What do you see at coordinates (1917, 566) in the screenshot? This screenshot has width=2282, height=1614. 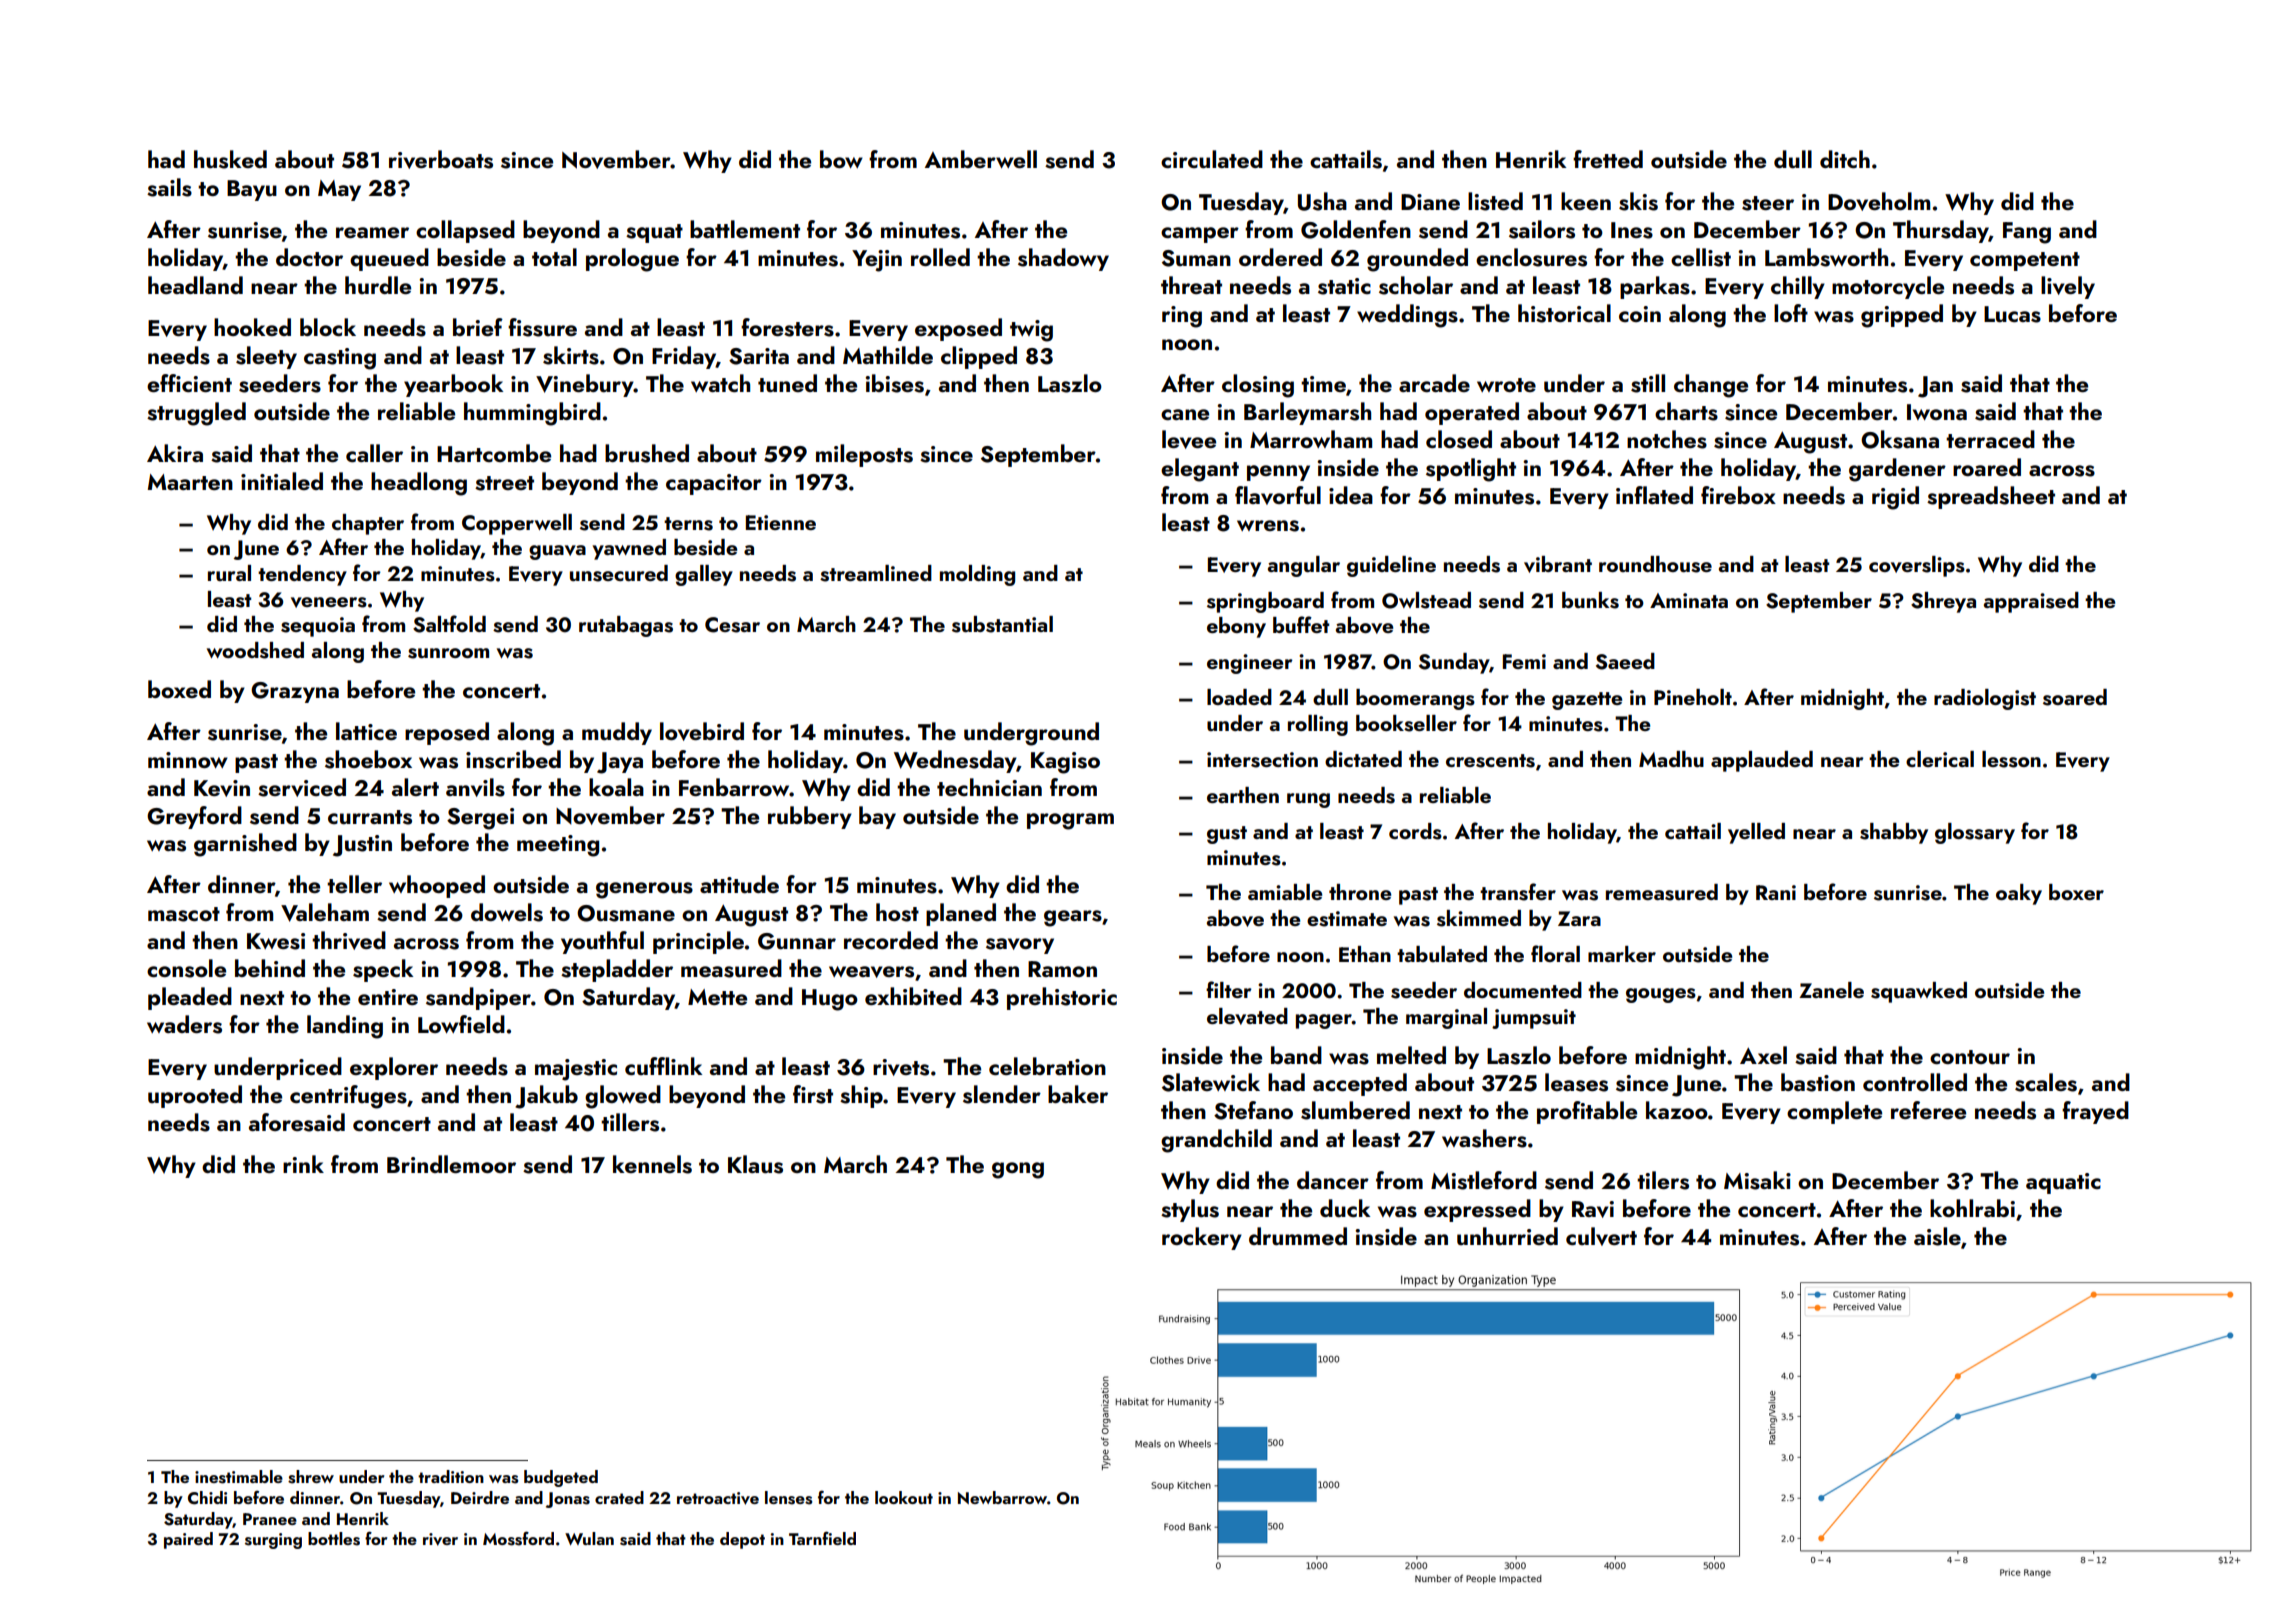 I see `coverslips` at bounding box center [1917, 566].
